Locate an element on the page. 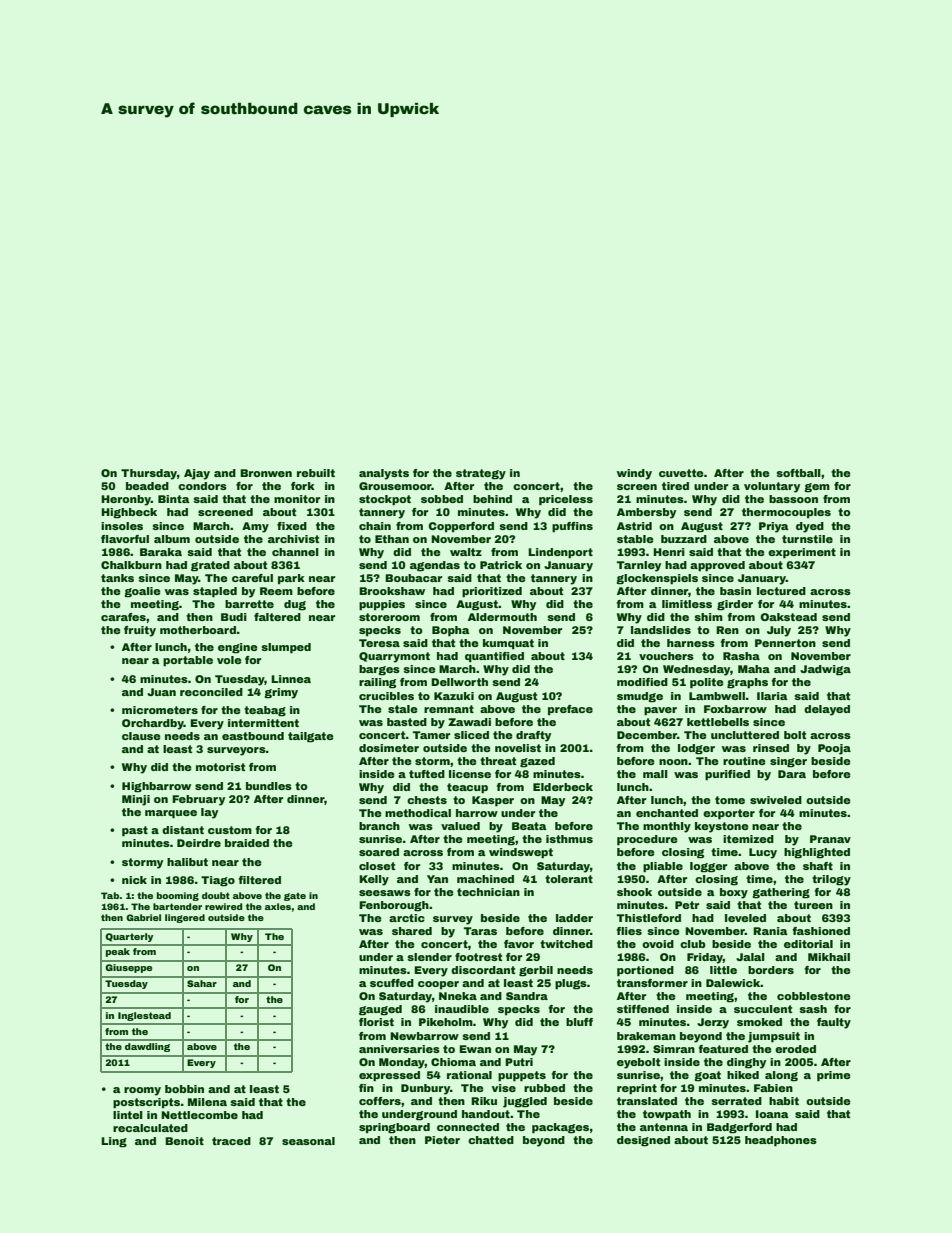 Image resolution: width=952 pixels, height=1233 pixels. bundles is located at coordinates (269, 786).
